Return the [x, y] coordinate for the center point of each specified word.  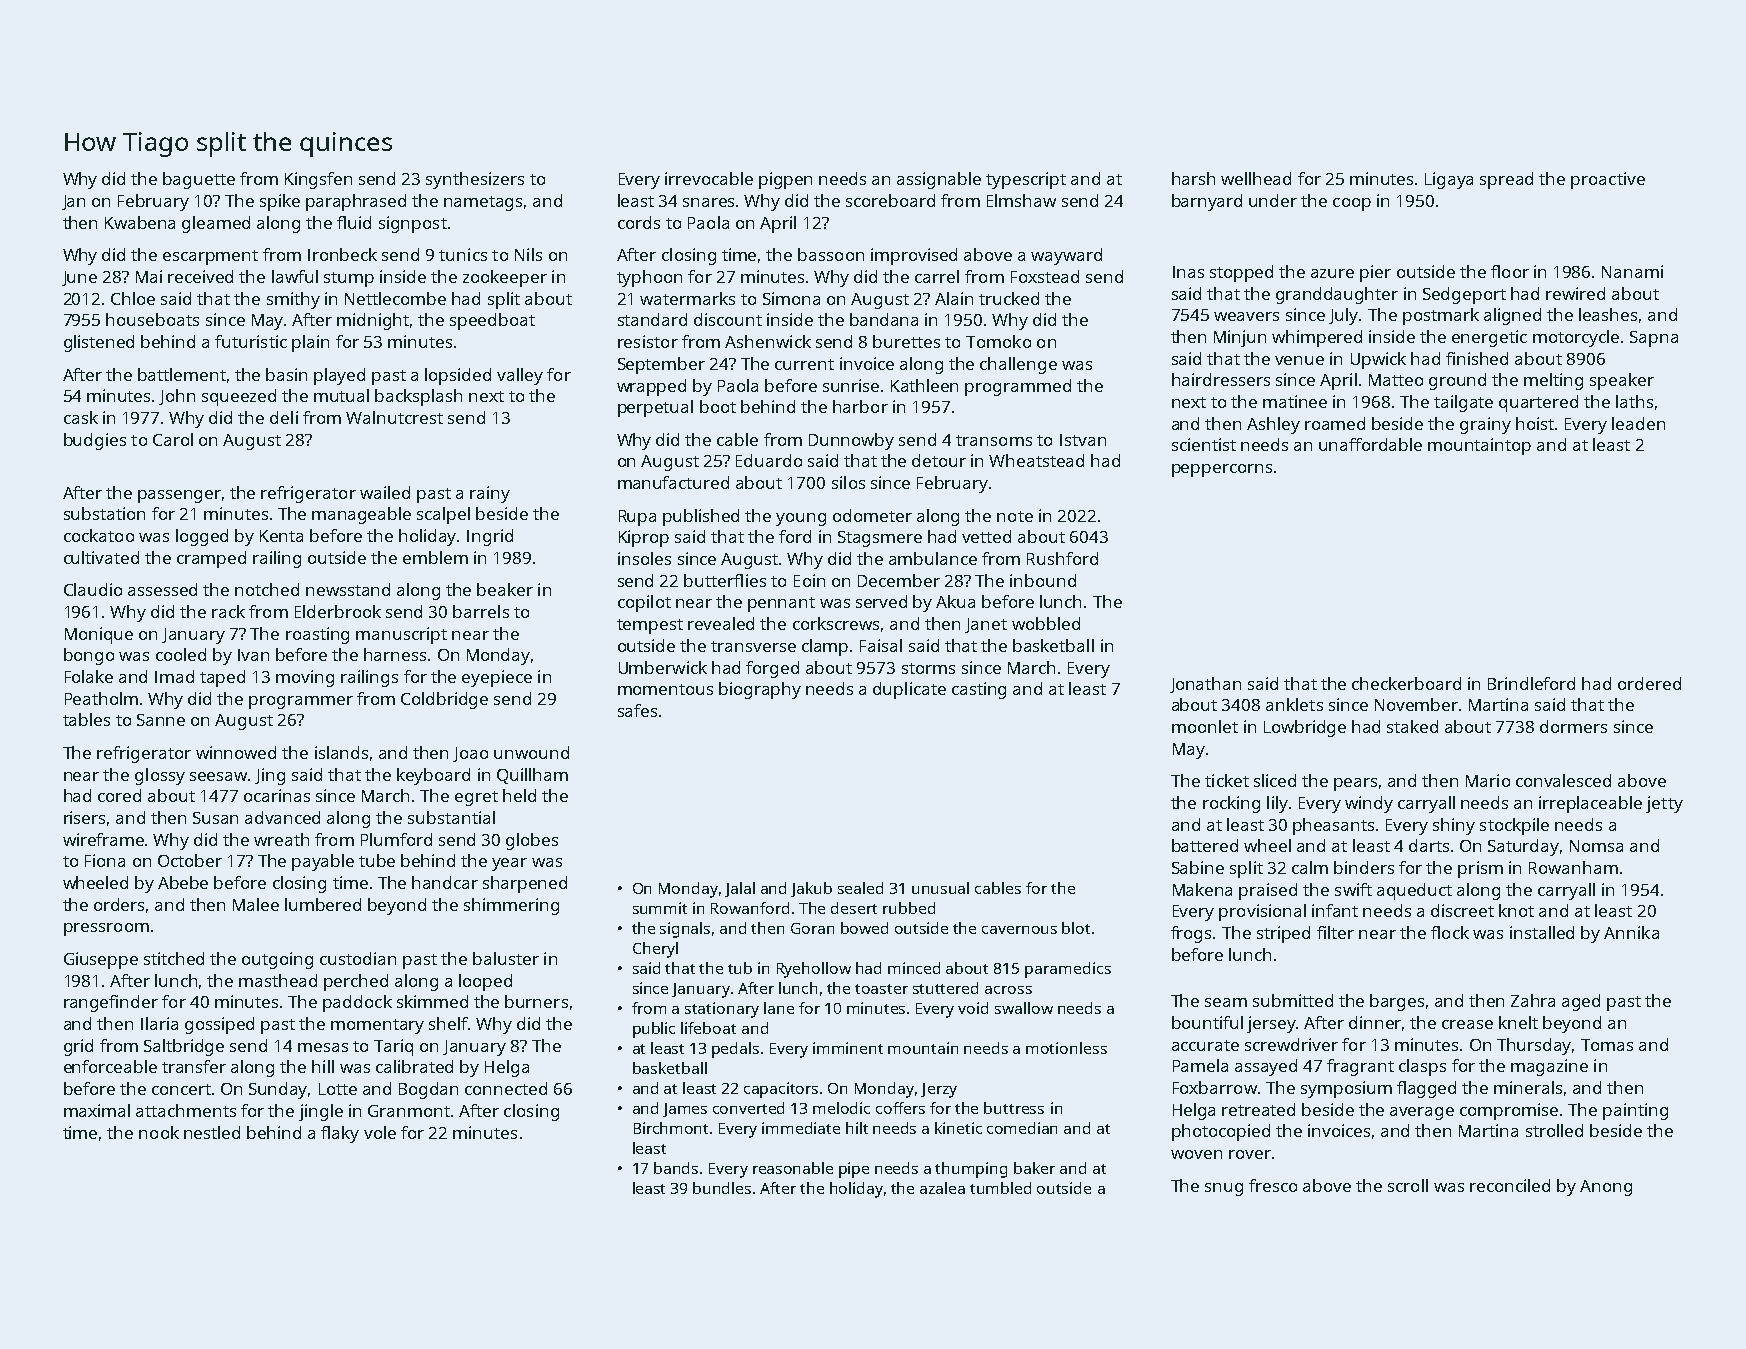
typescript [1026, 180]
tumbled [1000, 1188]
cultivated [101, 557]
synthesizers [475, 180]
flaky [340, 1134]
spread [1506, 180]
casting [979, 690]
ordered [1649, 683]
